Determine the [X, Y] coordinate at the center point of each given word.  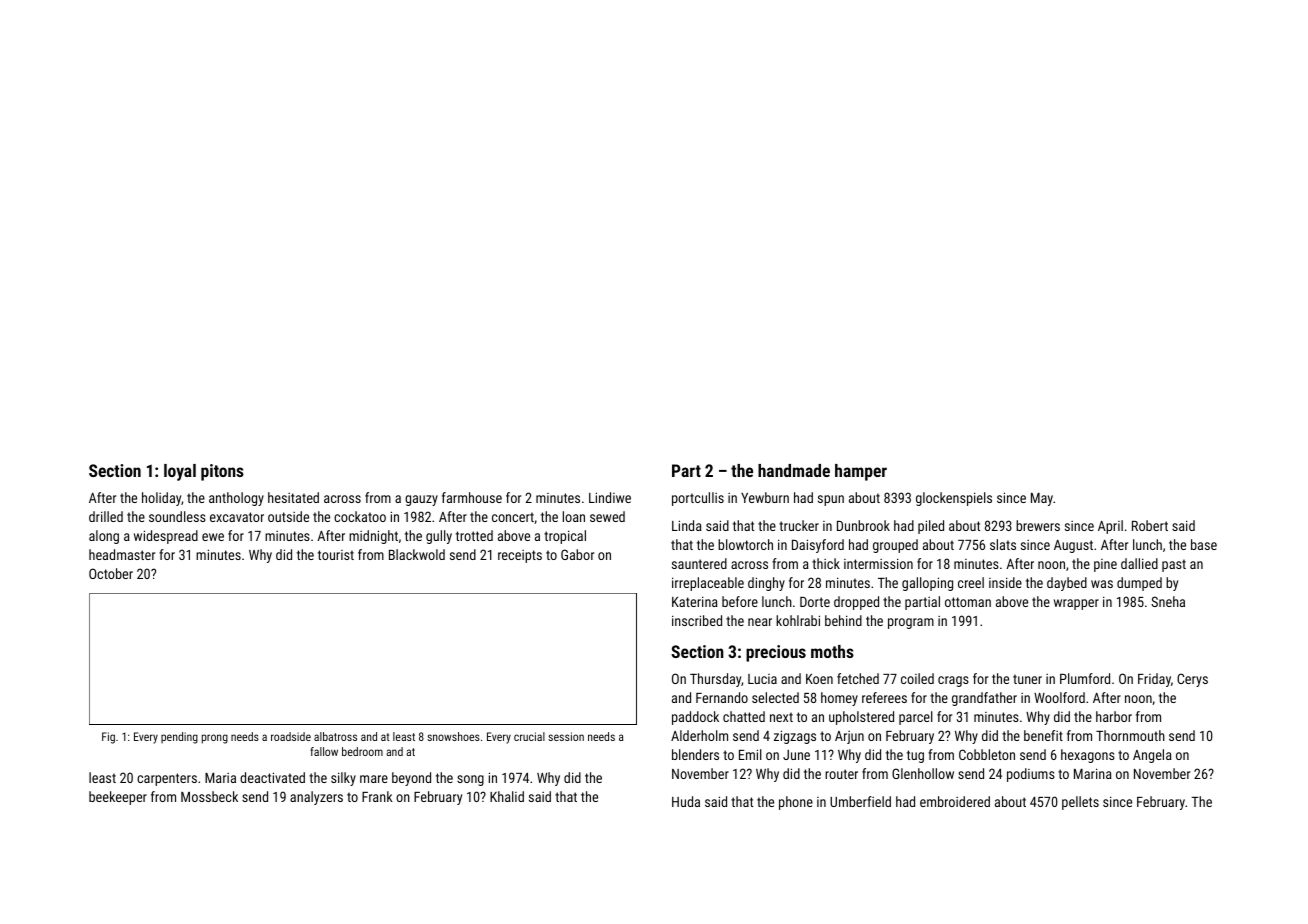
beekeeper [118, 798]
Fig [108, 738]
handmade [794, 470]
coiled [917, 678]
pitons [222, 472]
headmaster [122, 554]
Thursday [716, 680]
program [911, 623]
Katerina [695, 601]
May [1042, 499]
